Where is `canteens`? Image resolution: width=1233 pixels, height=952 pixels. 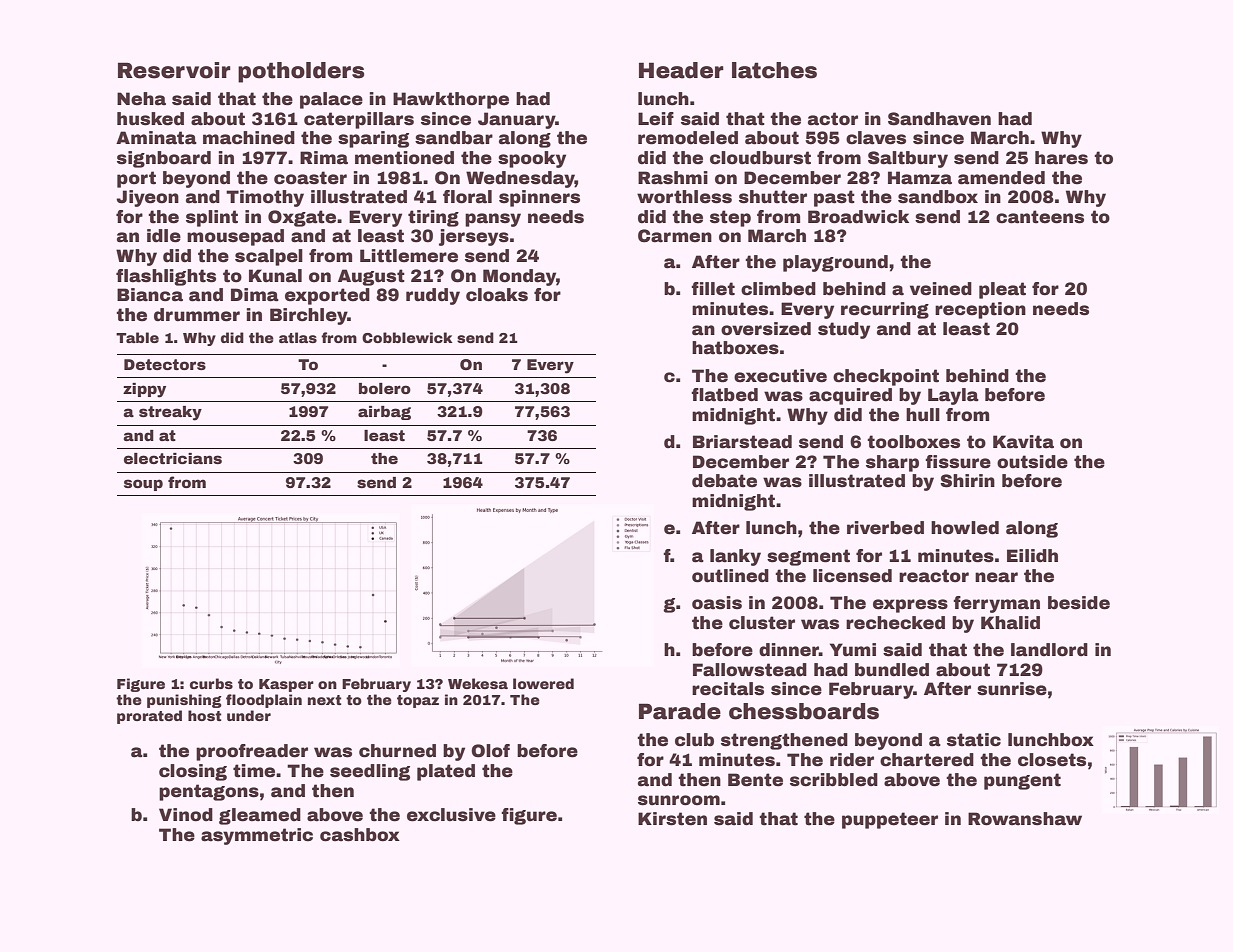
canteens is located at coordinates (1040, 217).
